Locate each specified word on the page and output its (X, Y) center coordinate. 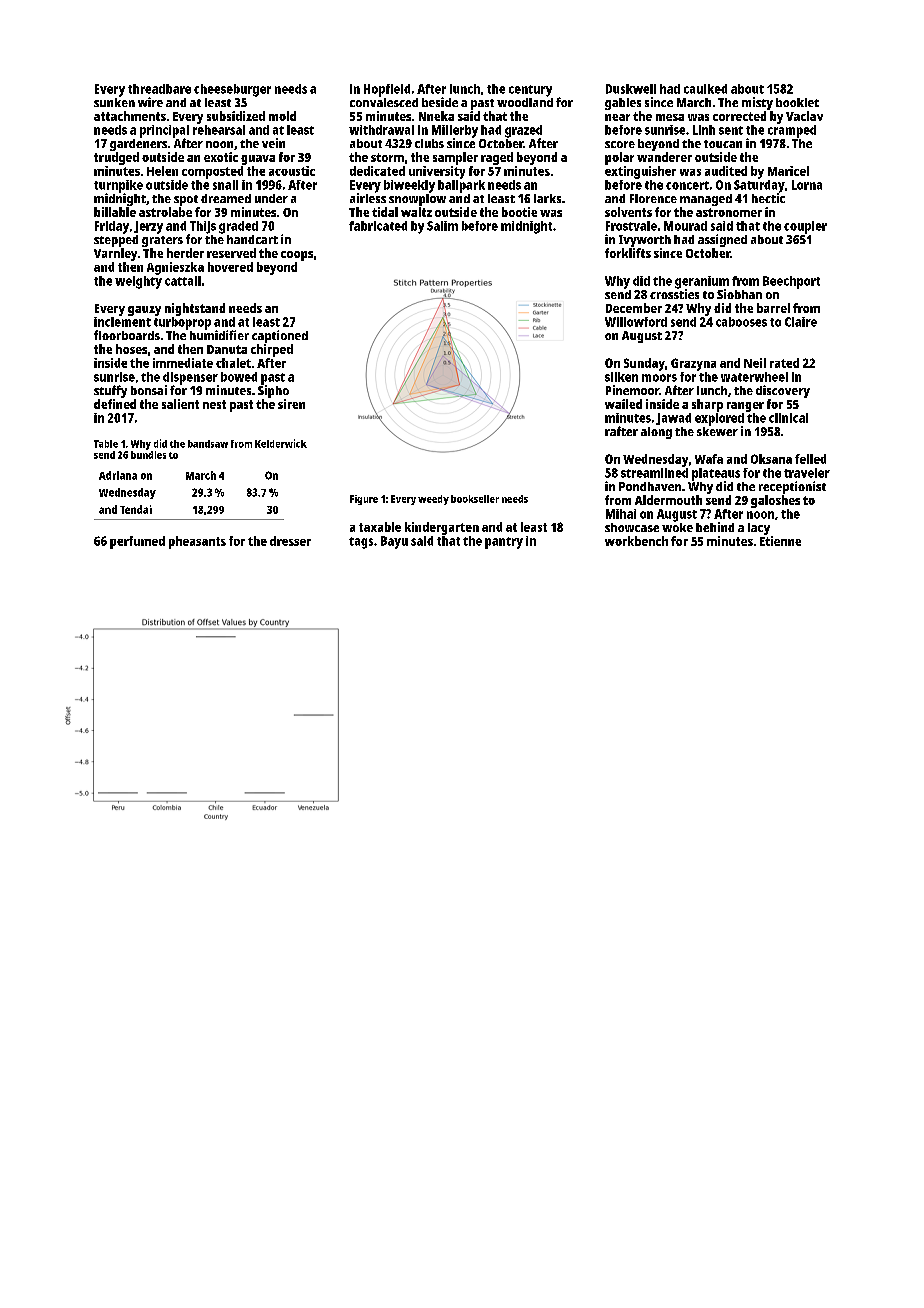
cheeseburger (232, 90)
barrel (773, 308)
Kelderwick (281, 443)
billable (115, 212)
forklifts (628, 253)
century (530, 91)
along (656, 433)
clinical (788, 418)
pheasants (197, 542)
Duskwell (631, 89)
